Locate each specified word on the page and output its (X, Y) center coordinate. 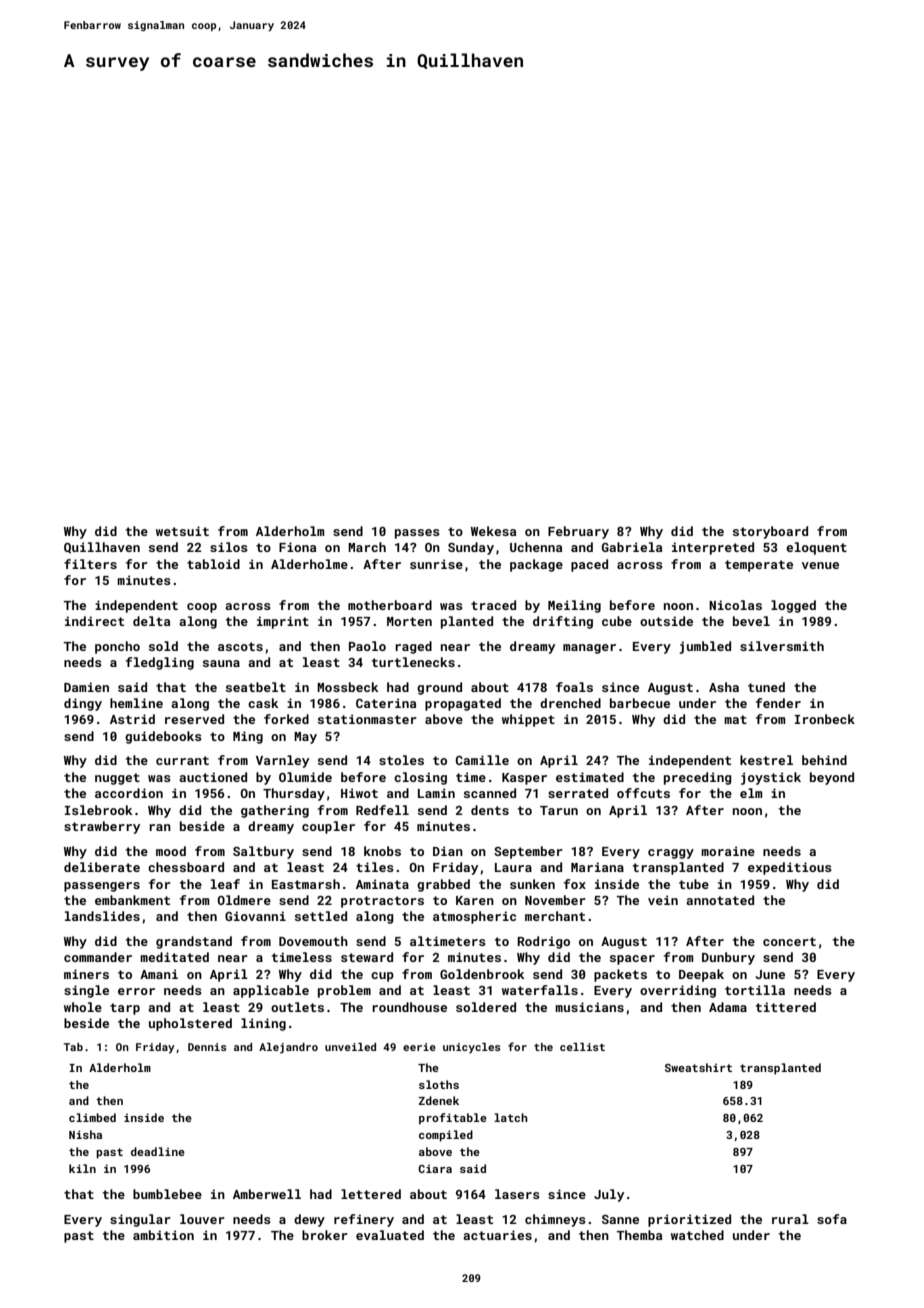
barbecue (640, 703)
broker (325, 1235)
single (86, 991)
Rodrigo (543, 942)
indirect (94, 621)
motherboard (390, 605)
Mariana (597, 867)
